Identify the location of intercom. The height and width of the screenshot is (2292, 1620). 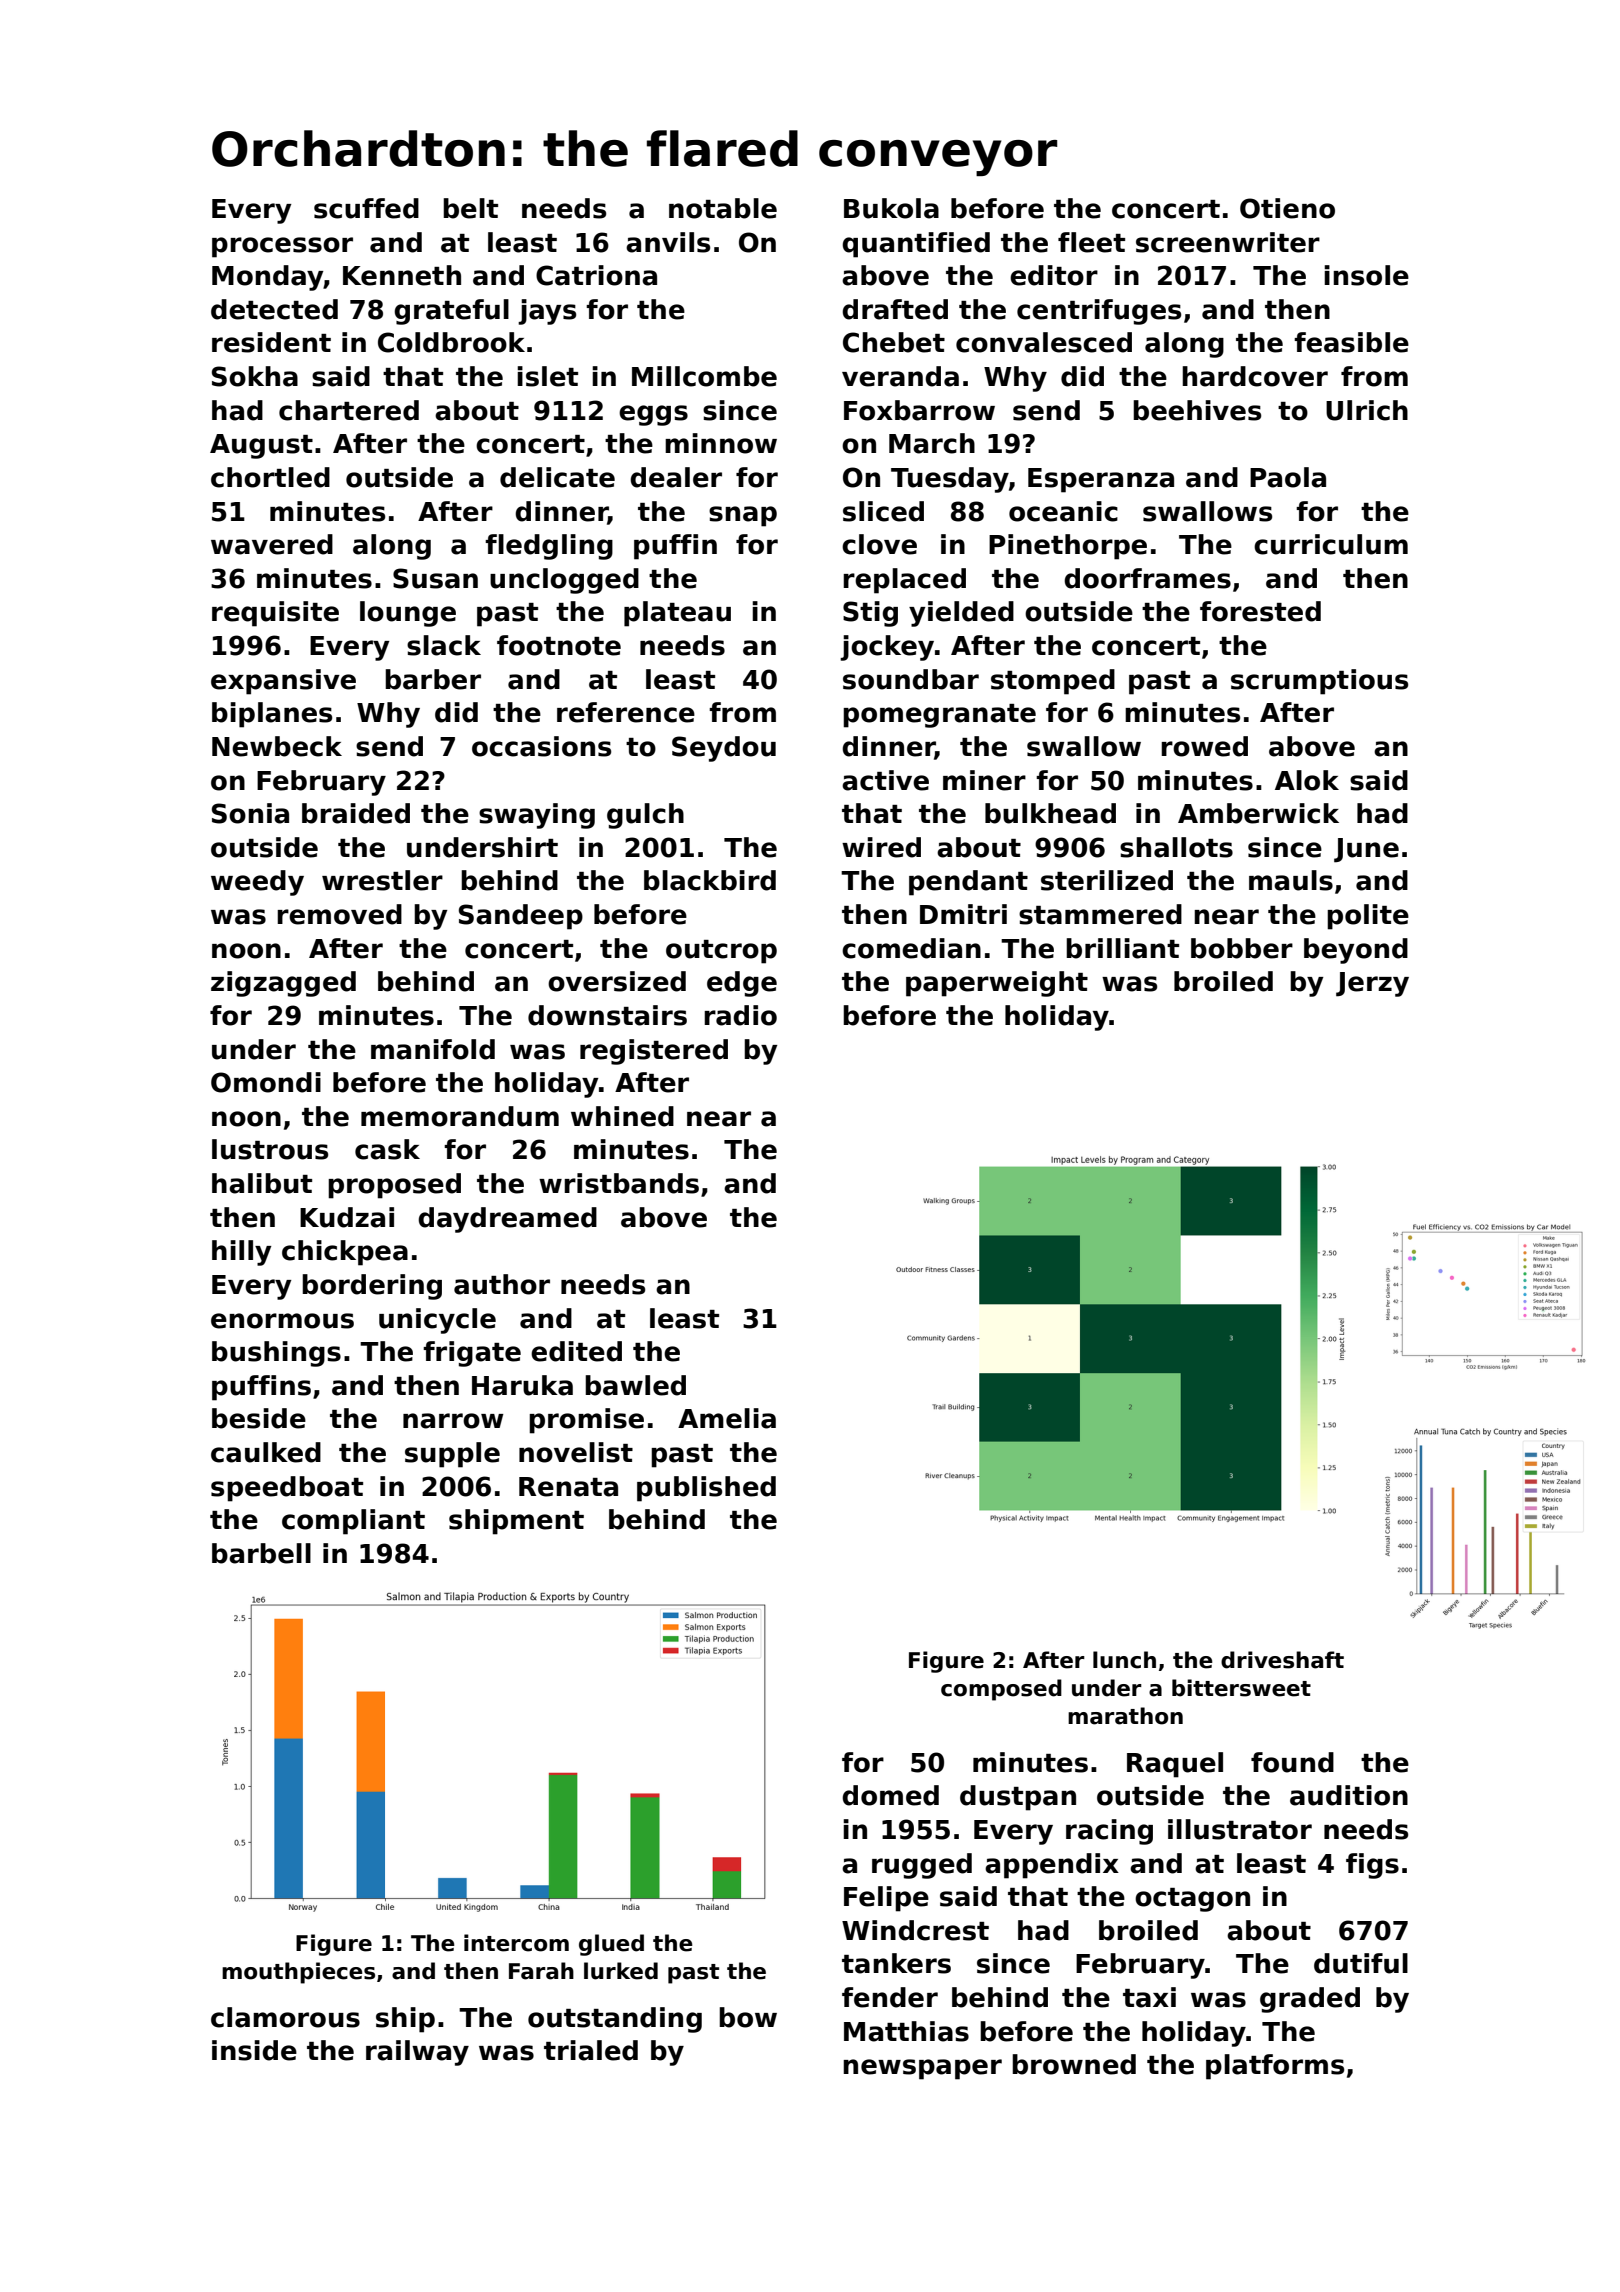
(516, 1943).
